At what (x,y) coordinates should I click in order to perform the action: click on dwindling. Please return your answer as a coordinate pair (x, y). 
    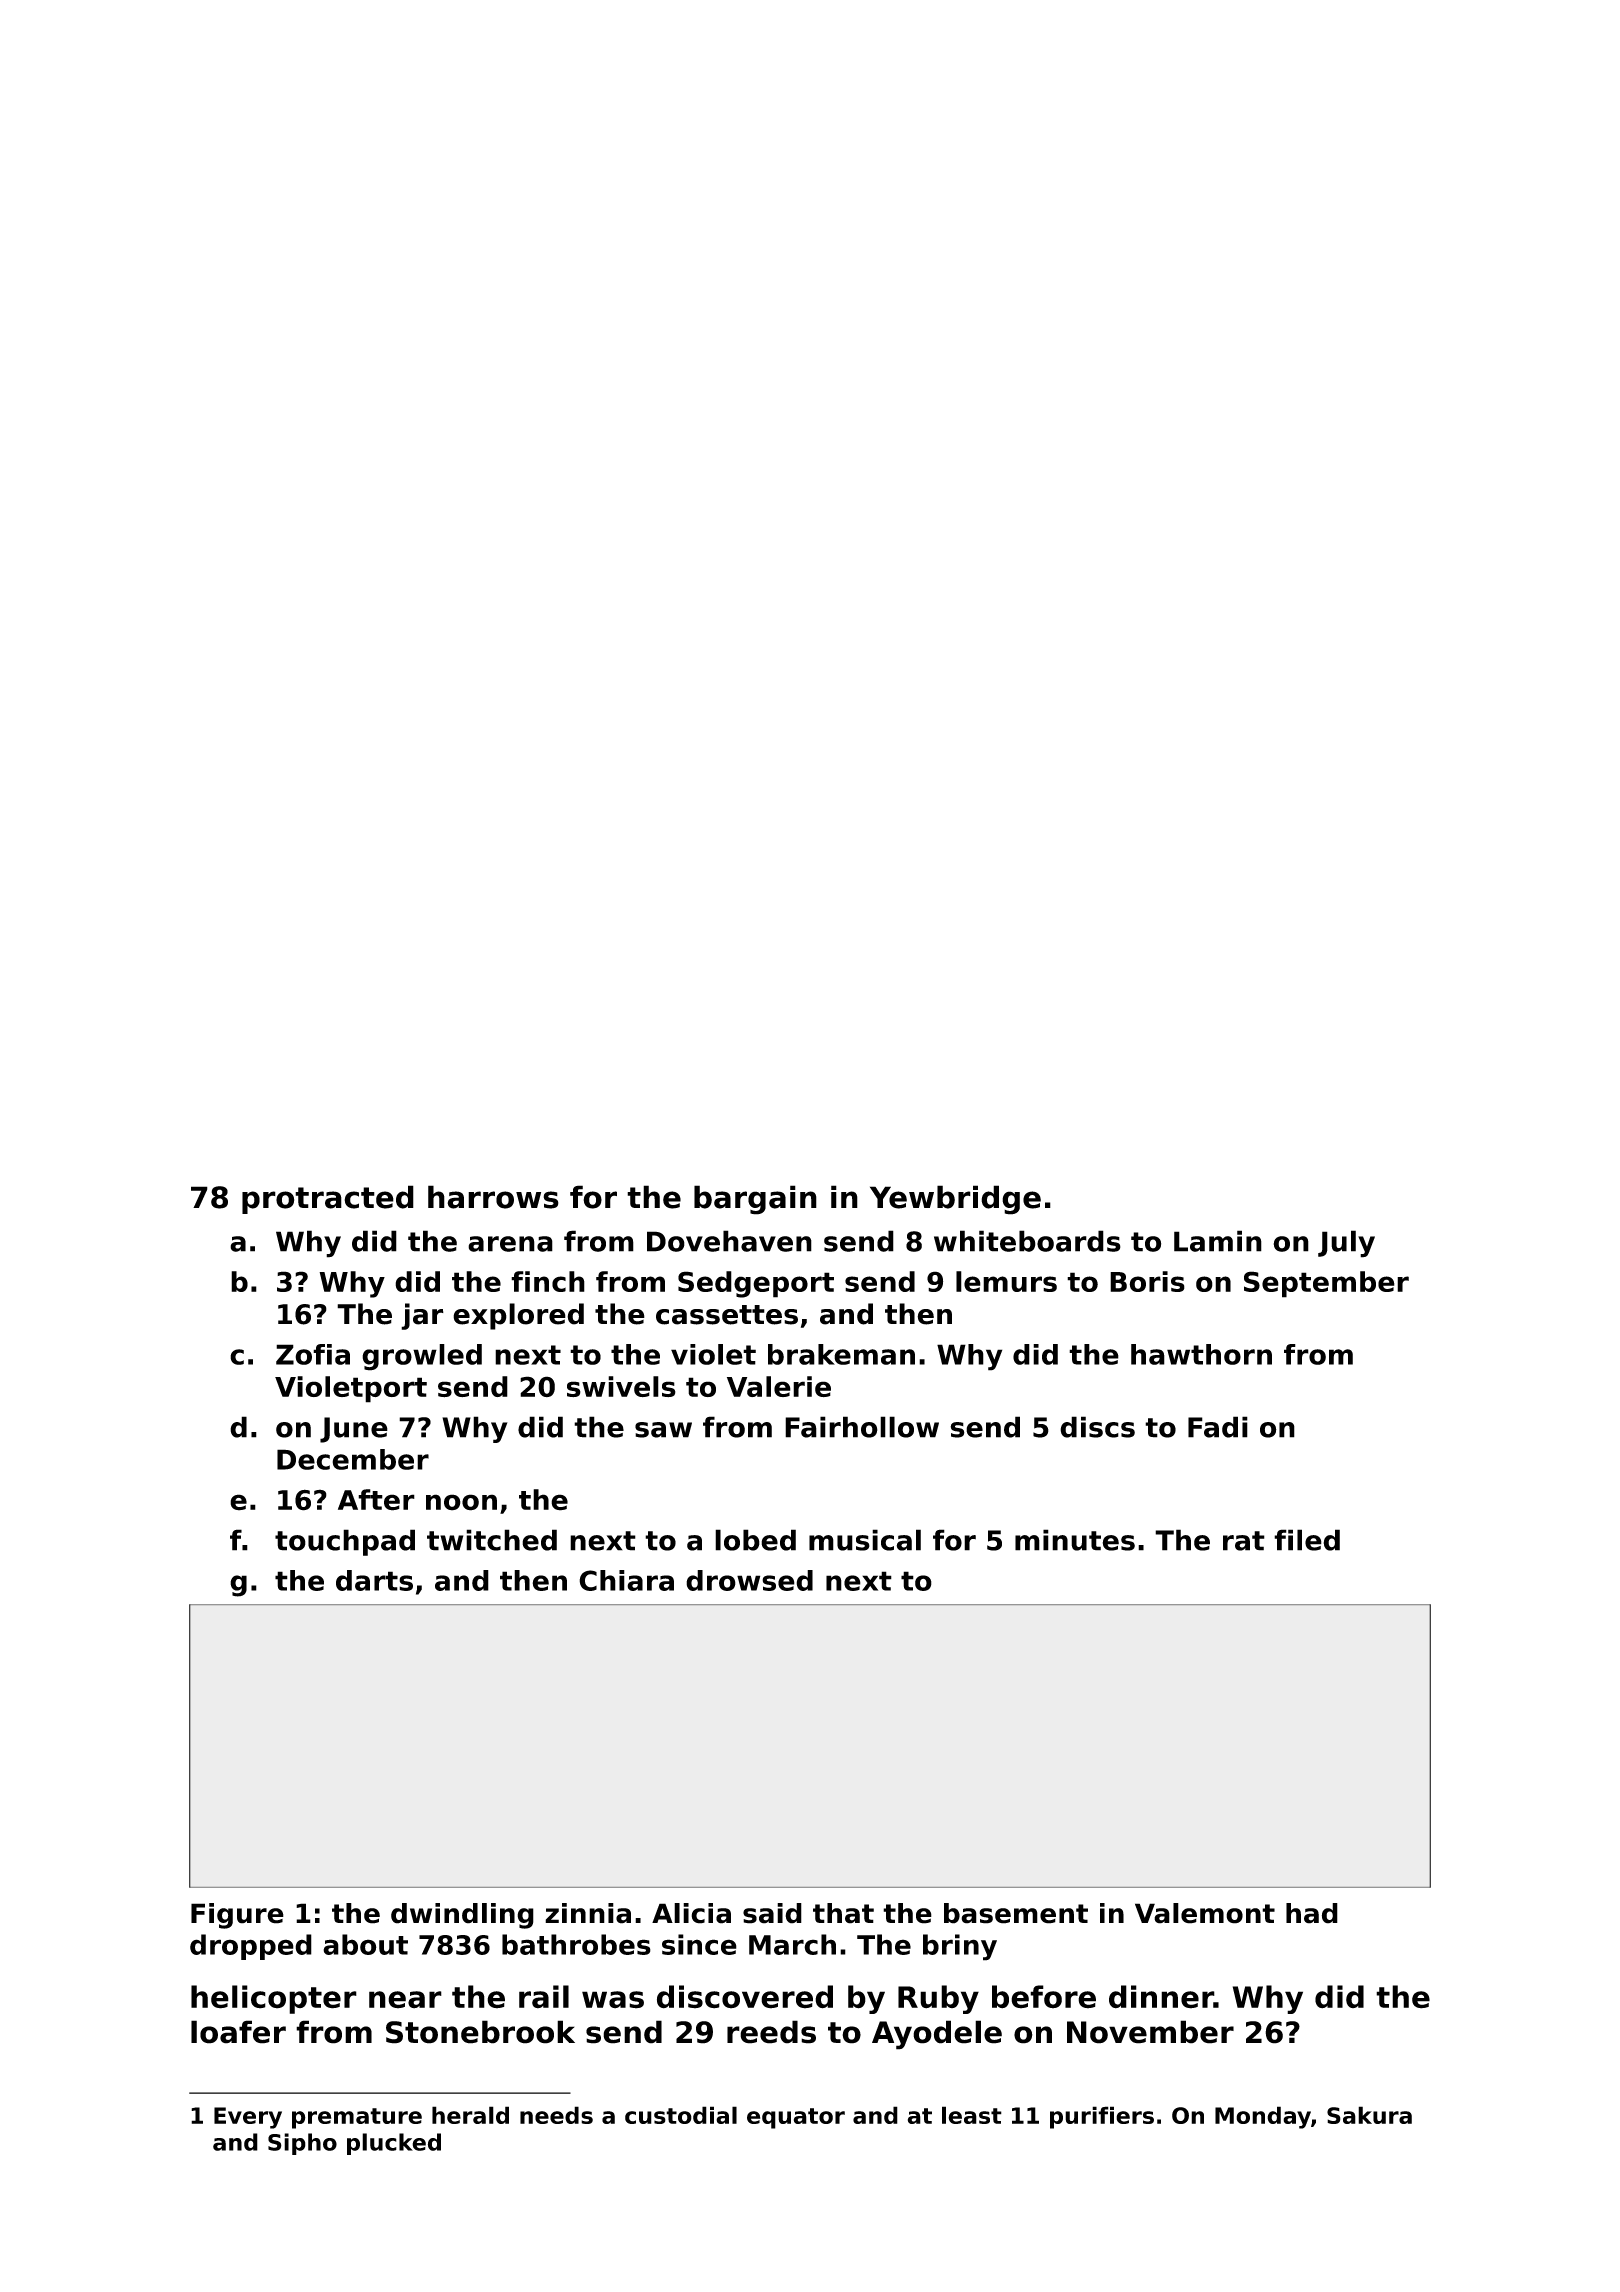
    Looking at the image, I should click on (462, 1916).
